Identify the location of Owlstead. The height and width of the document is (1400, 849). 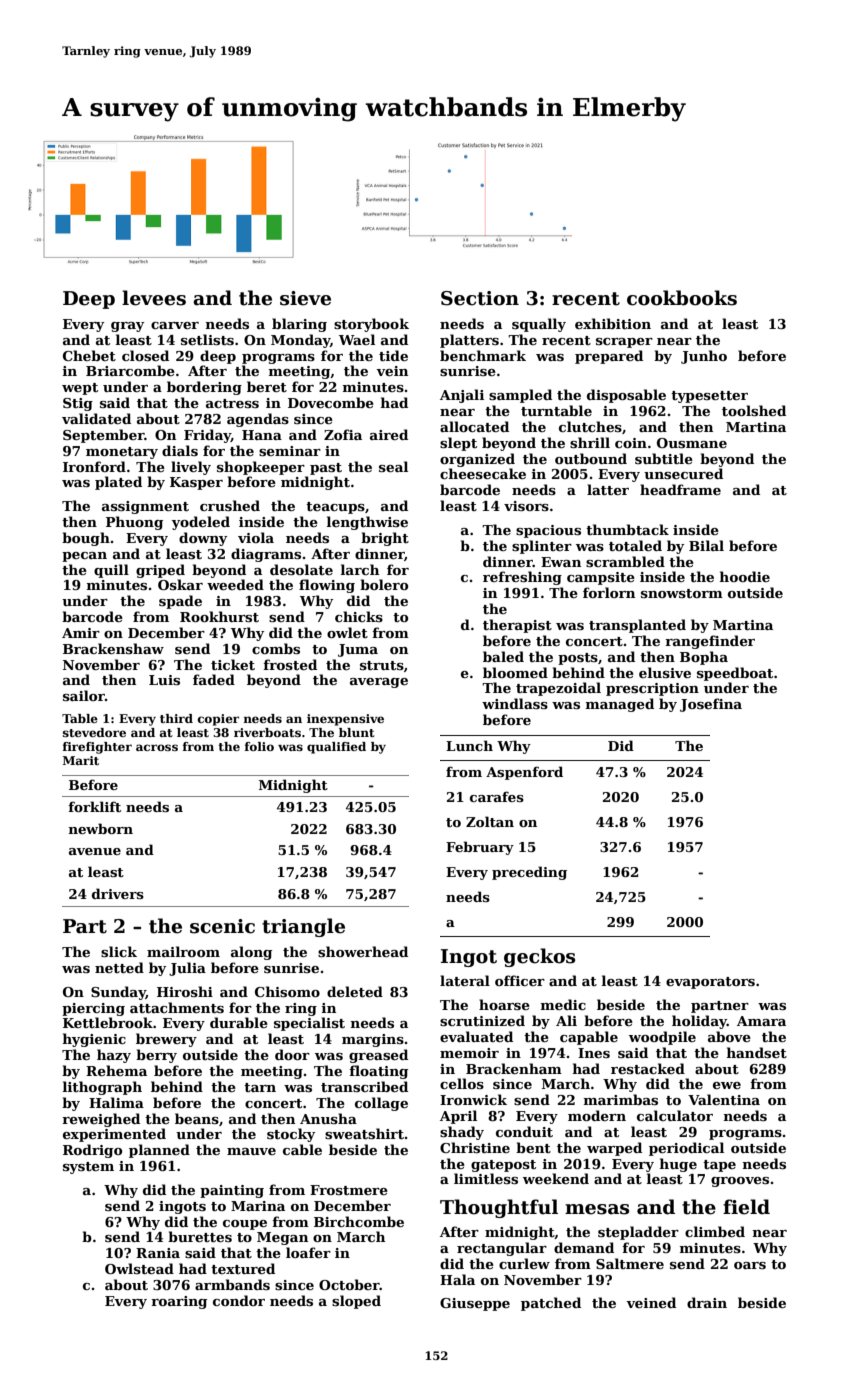
(139, 1268).
